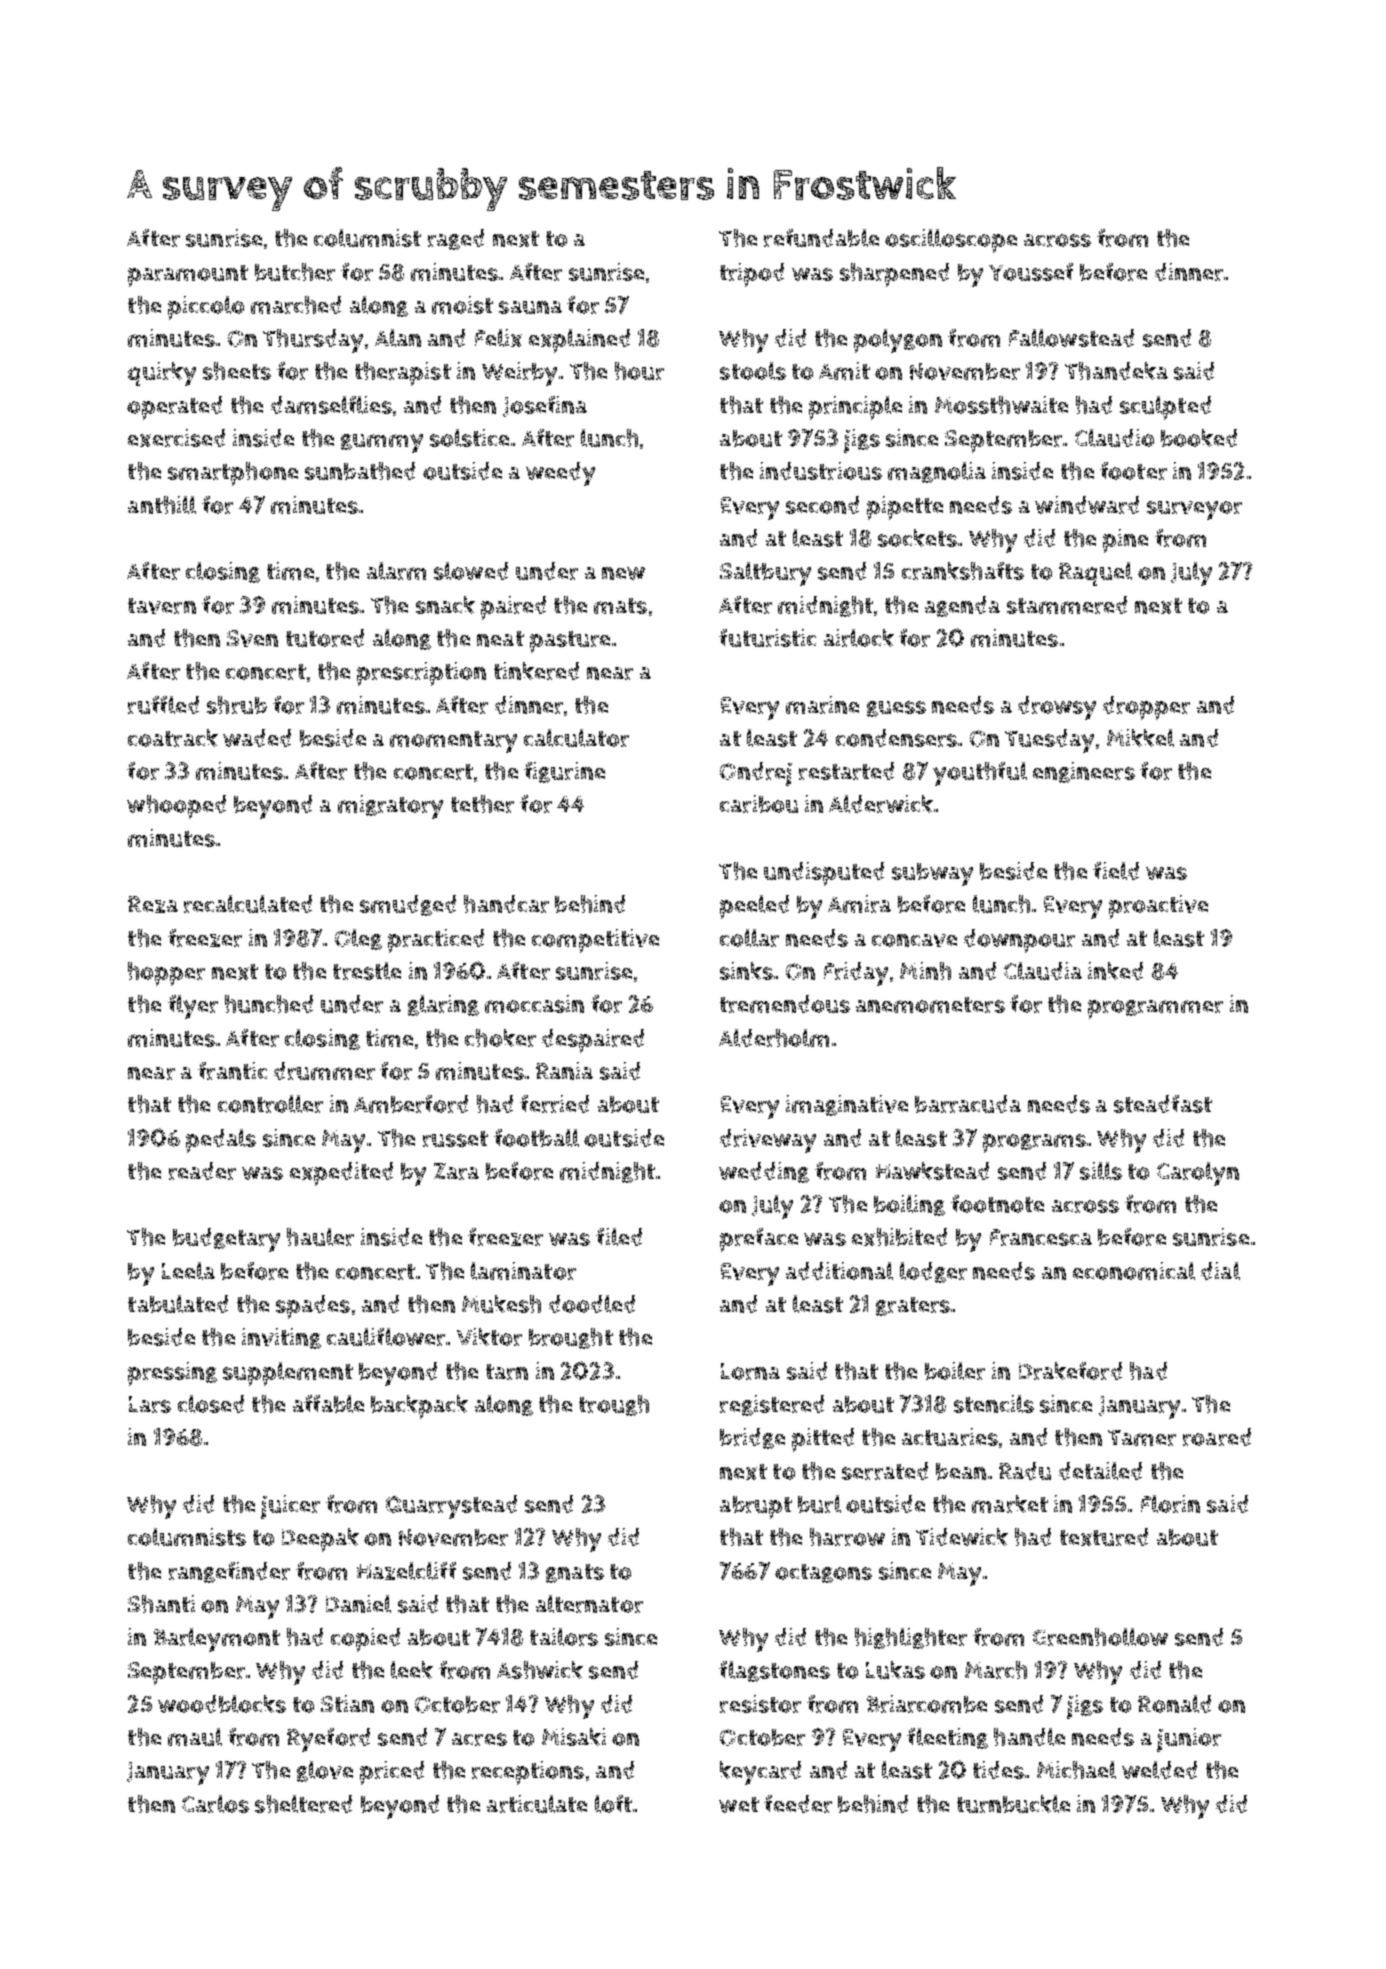 The height and width of the image is (1969, 1386). I want to click on dropper, so click(1146, 708).
